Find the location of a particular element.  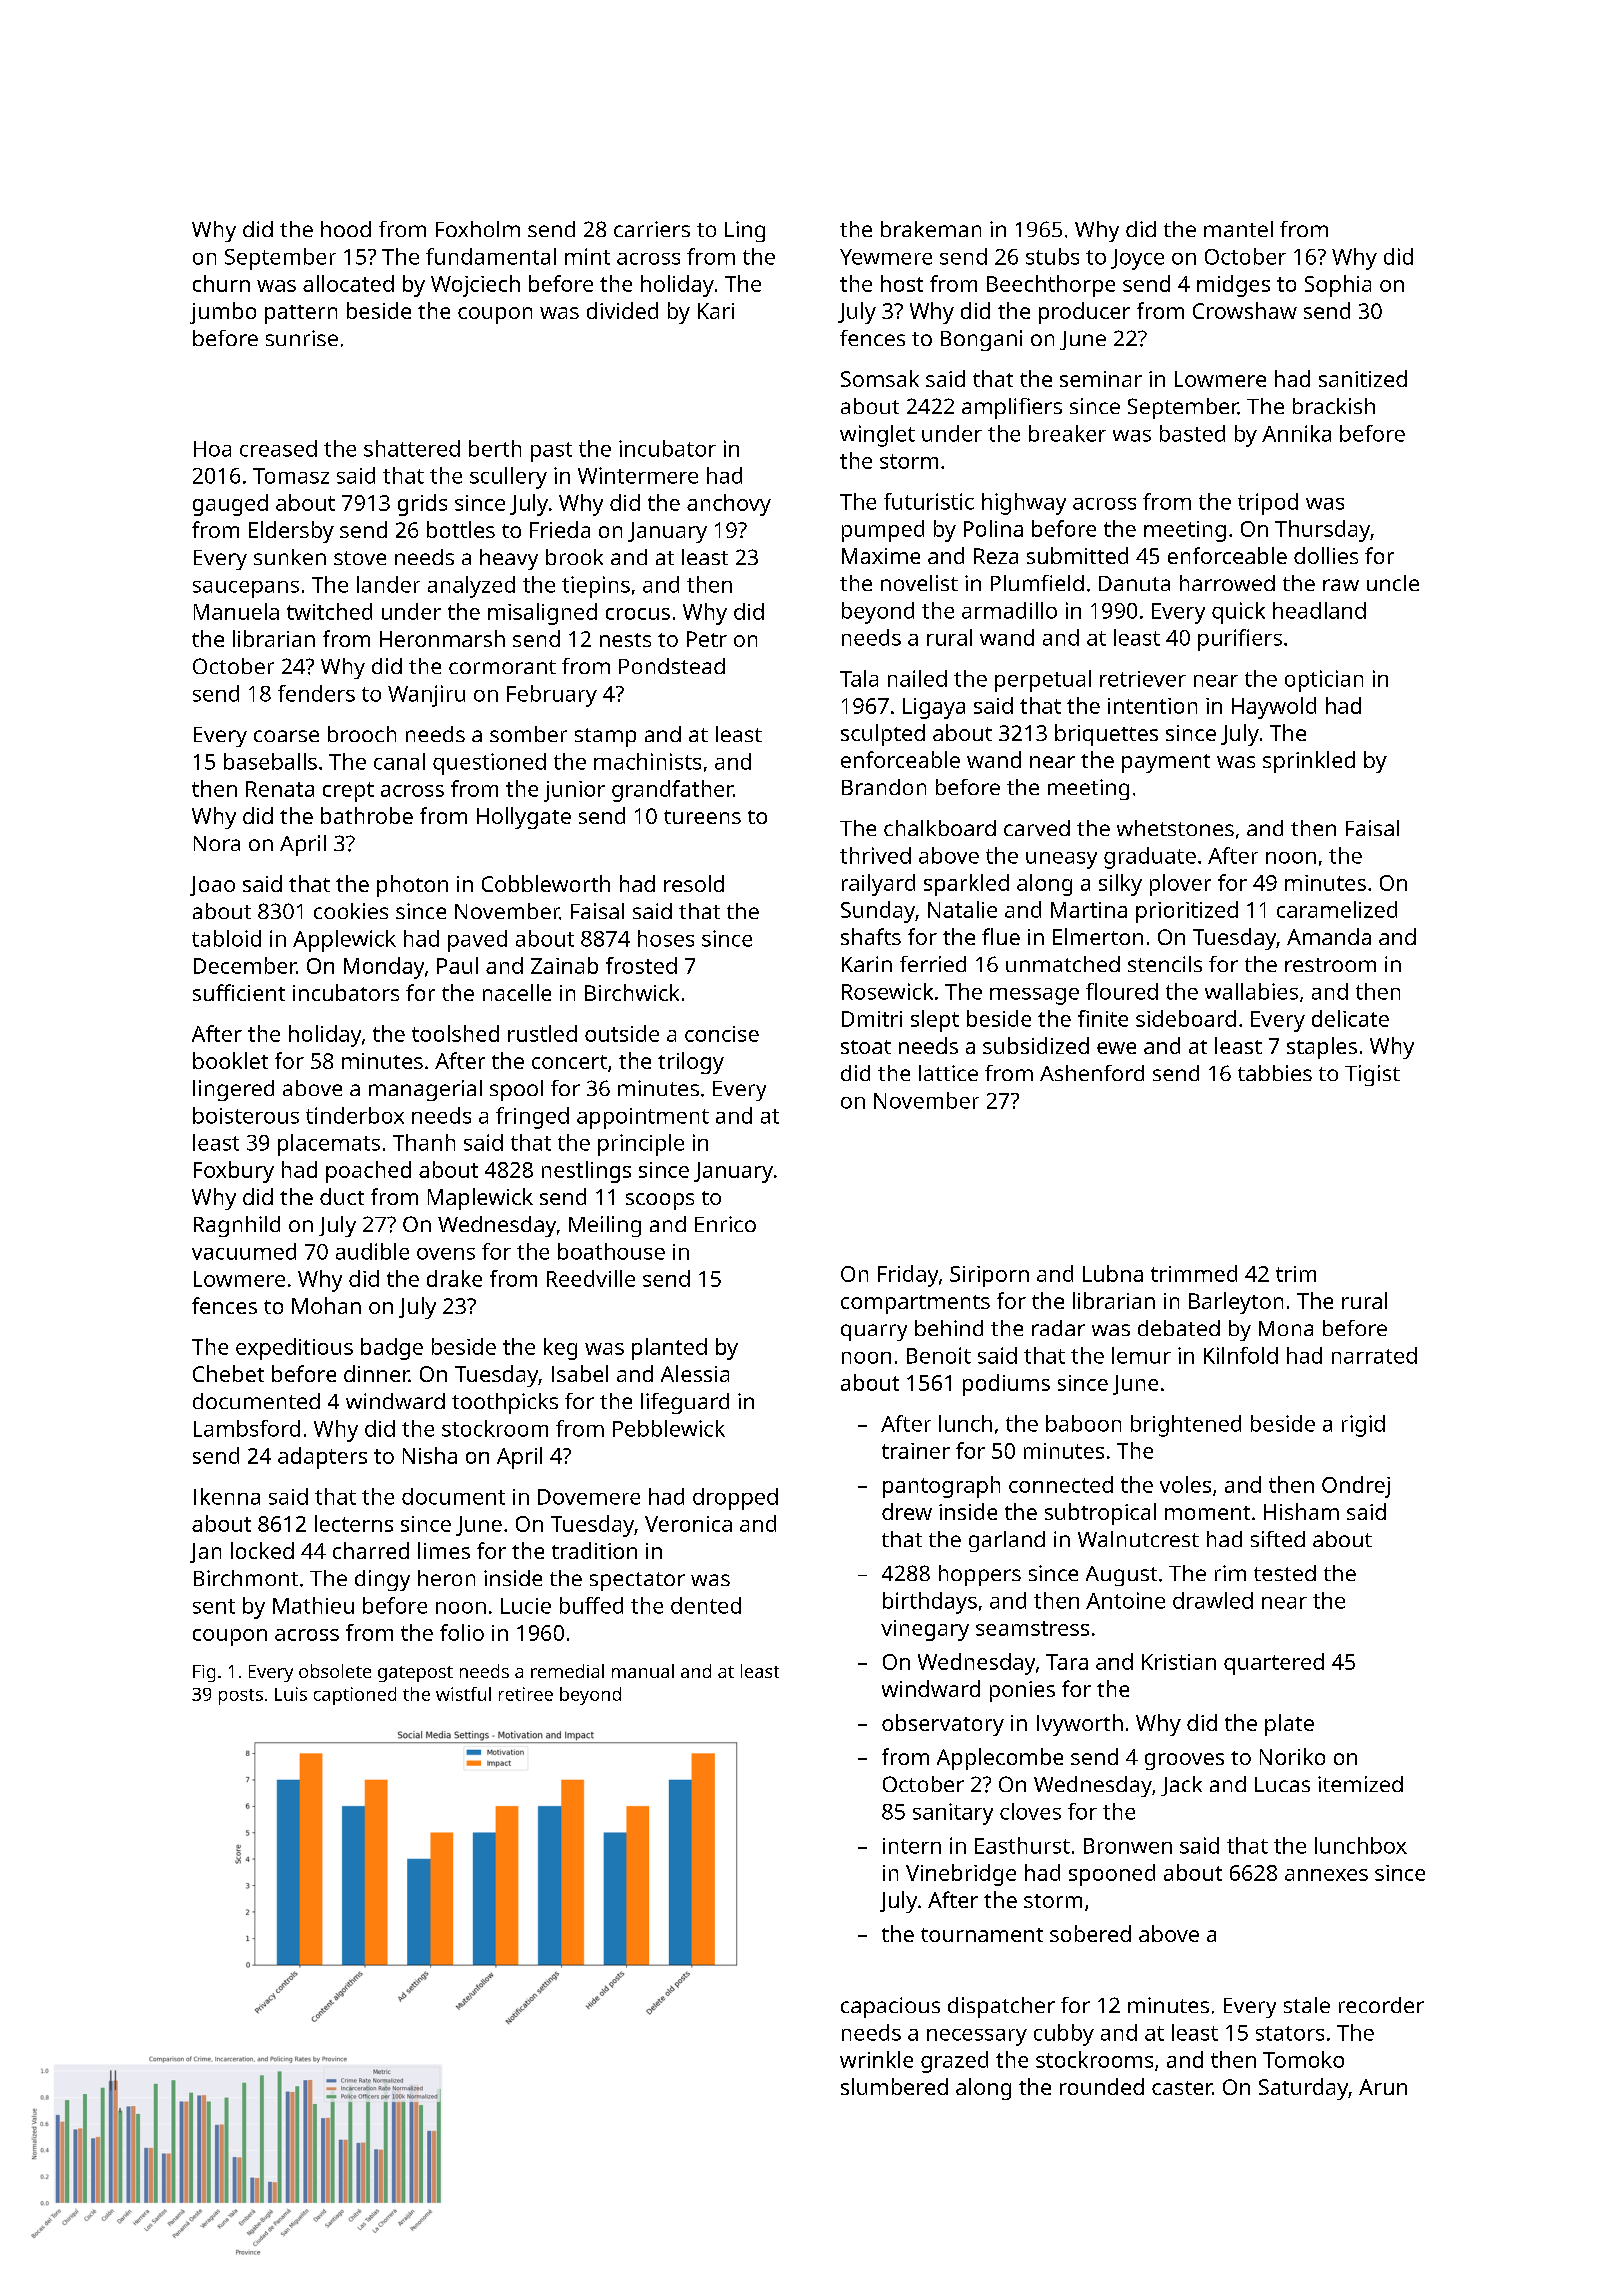

sent is located at coordinates (214, 1606).
